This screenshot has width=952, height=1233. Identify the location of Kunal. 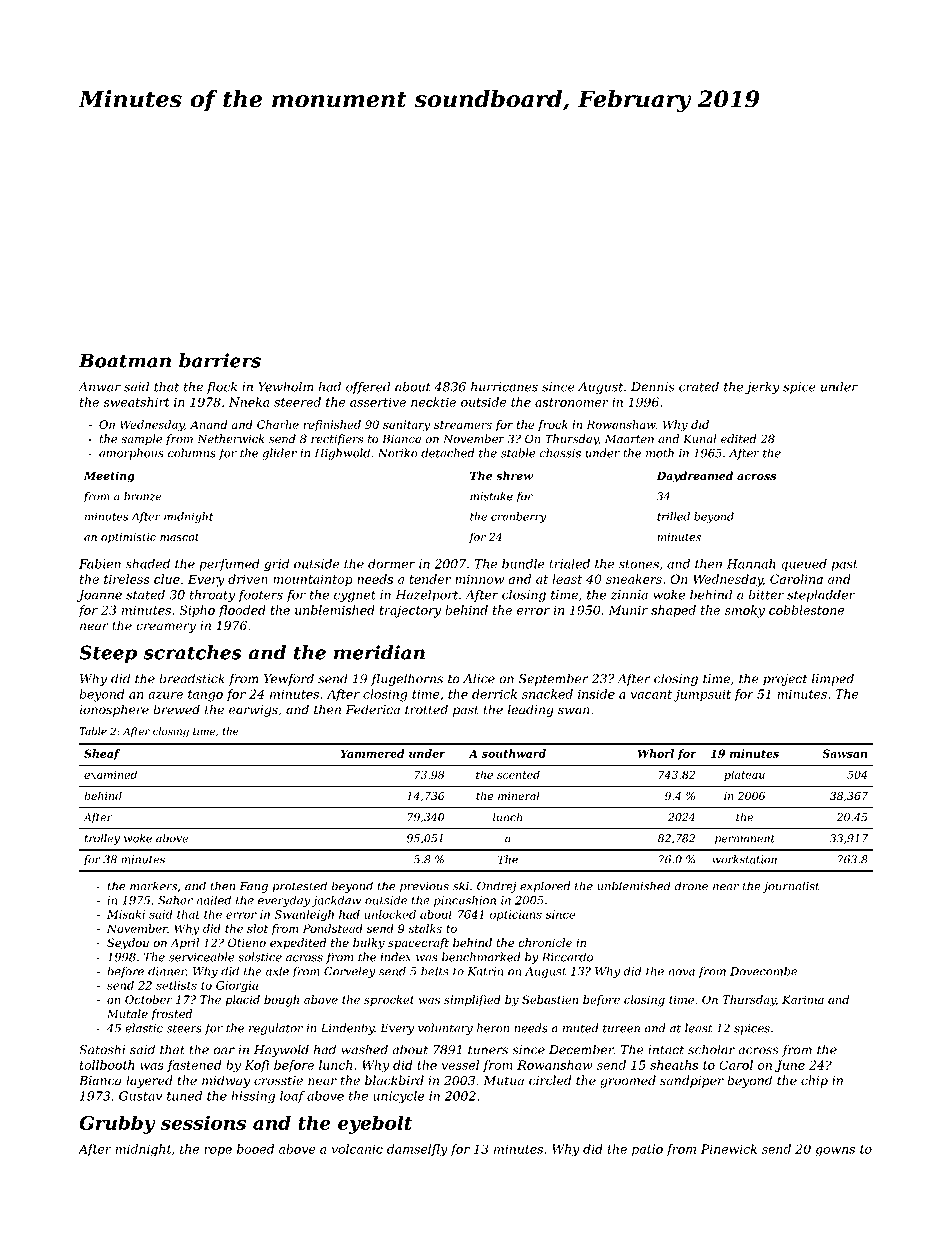
(700, 439).
